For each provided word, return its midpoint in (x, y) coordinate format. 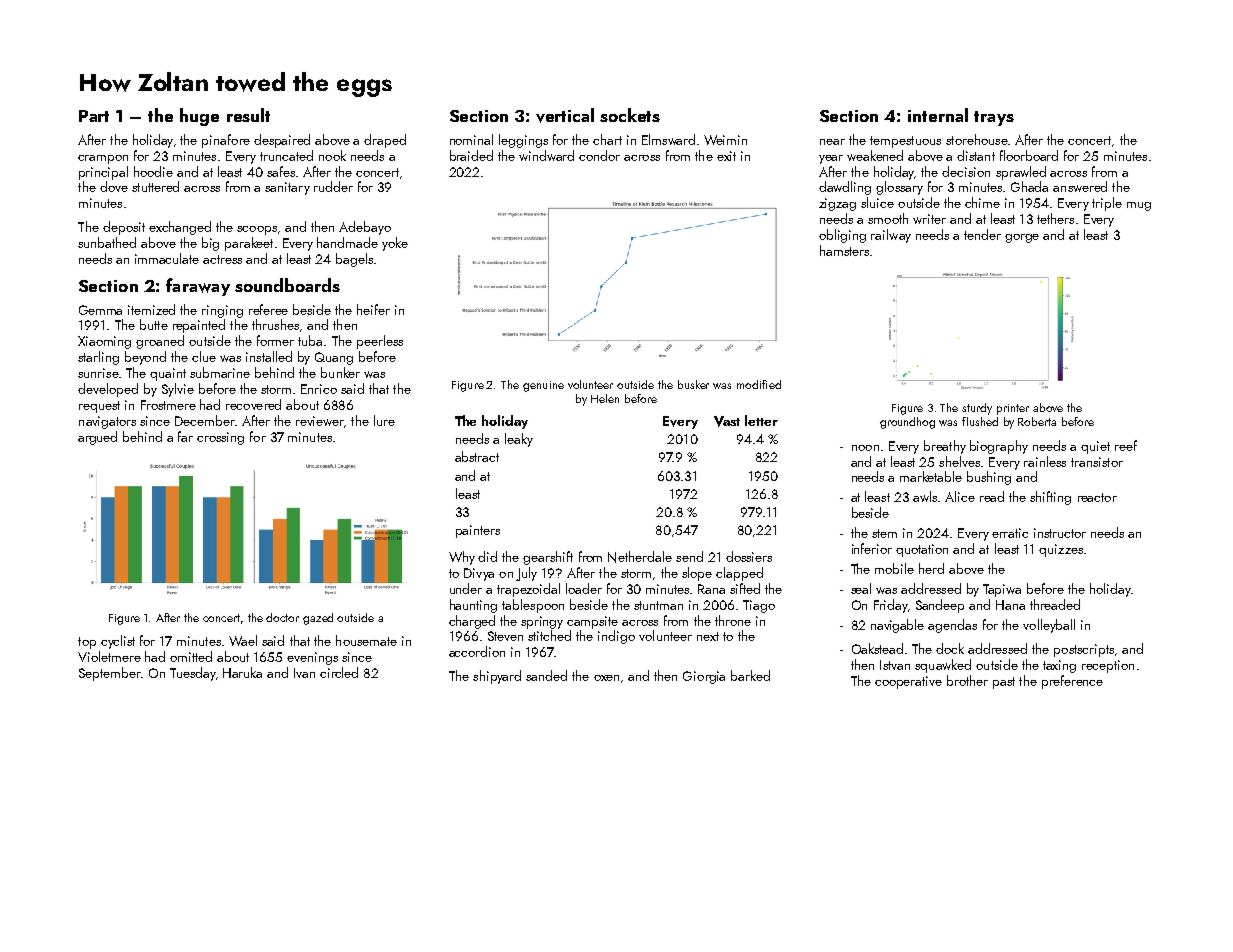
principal (103, 173)
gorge (1022, 238)
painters (478, 531)
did (487, 556)
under (466, 588)
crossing (220, 438)
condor (599, 155)
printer (1013, 409)
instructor (1060, 533)
